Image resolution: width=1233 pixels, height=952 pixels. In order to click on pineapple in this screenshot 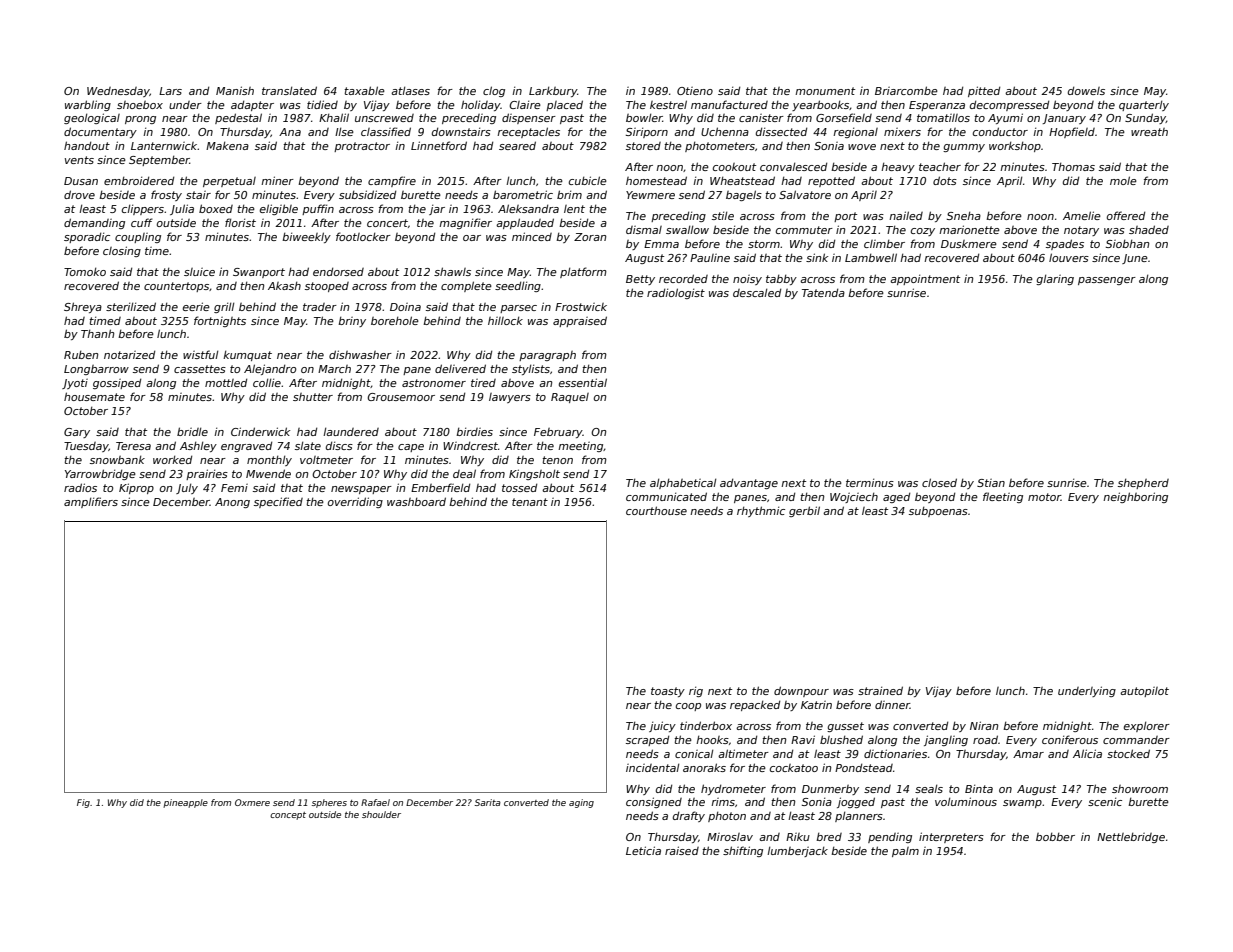, I will do `click(185, 803)`.
